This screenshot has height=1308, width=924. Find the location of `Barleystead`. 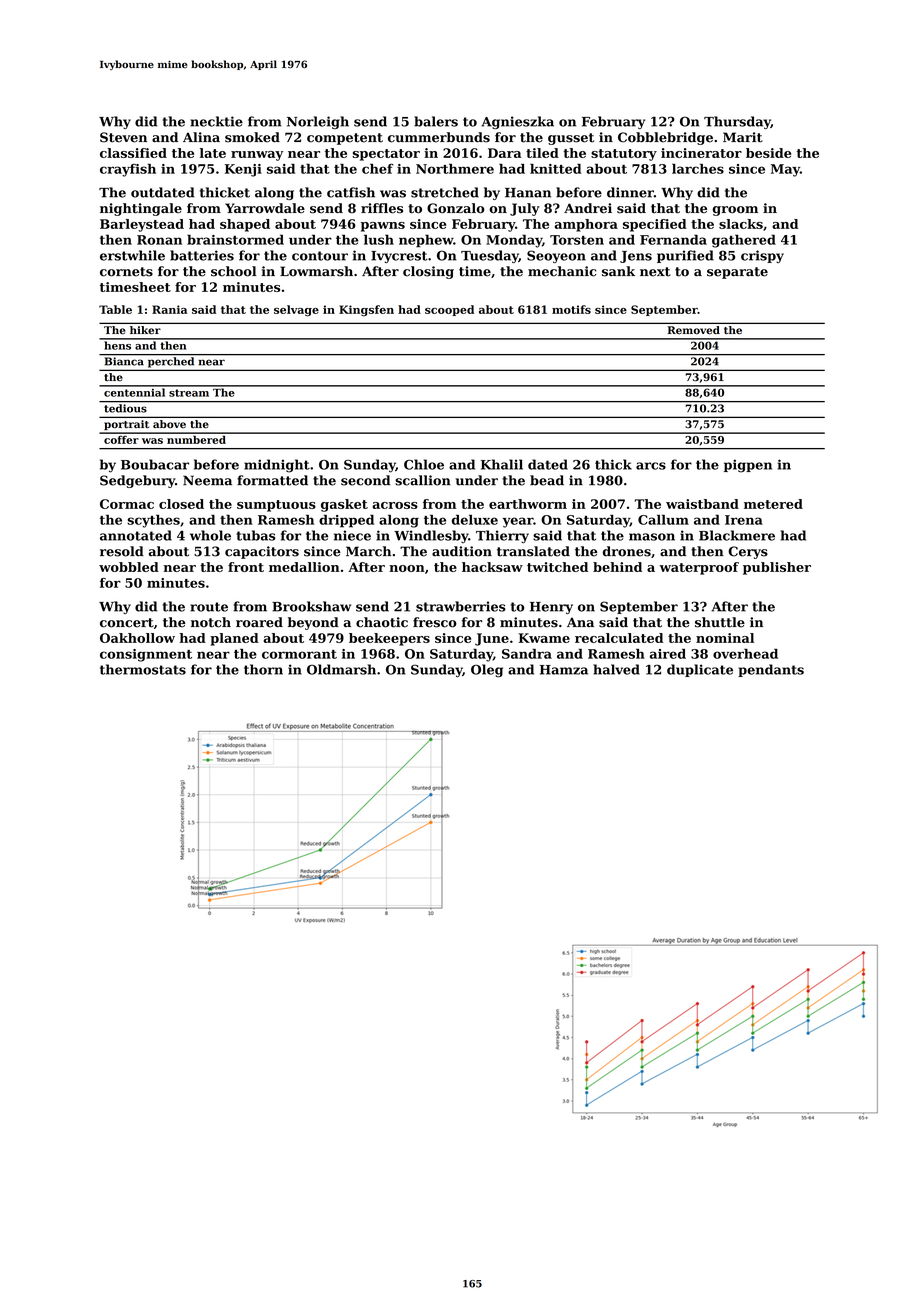

Barleystead is located at coordinates (142, 225).
